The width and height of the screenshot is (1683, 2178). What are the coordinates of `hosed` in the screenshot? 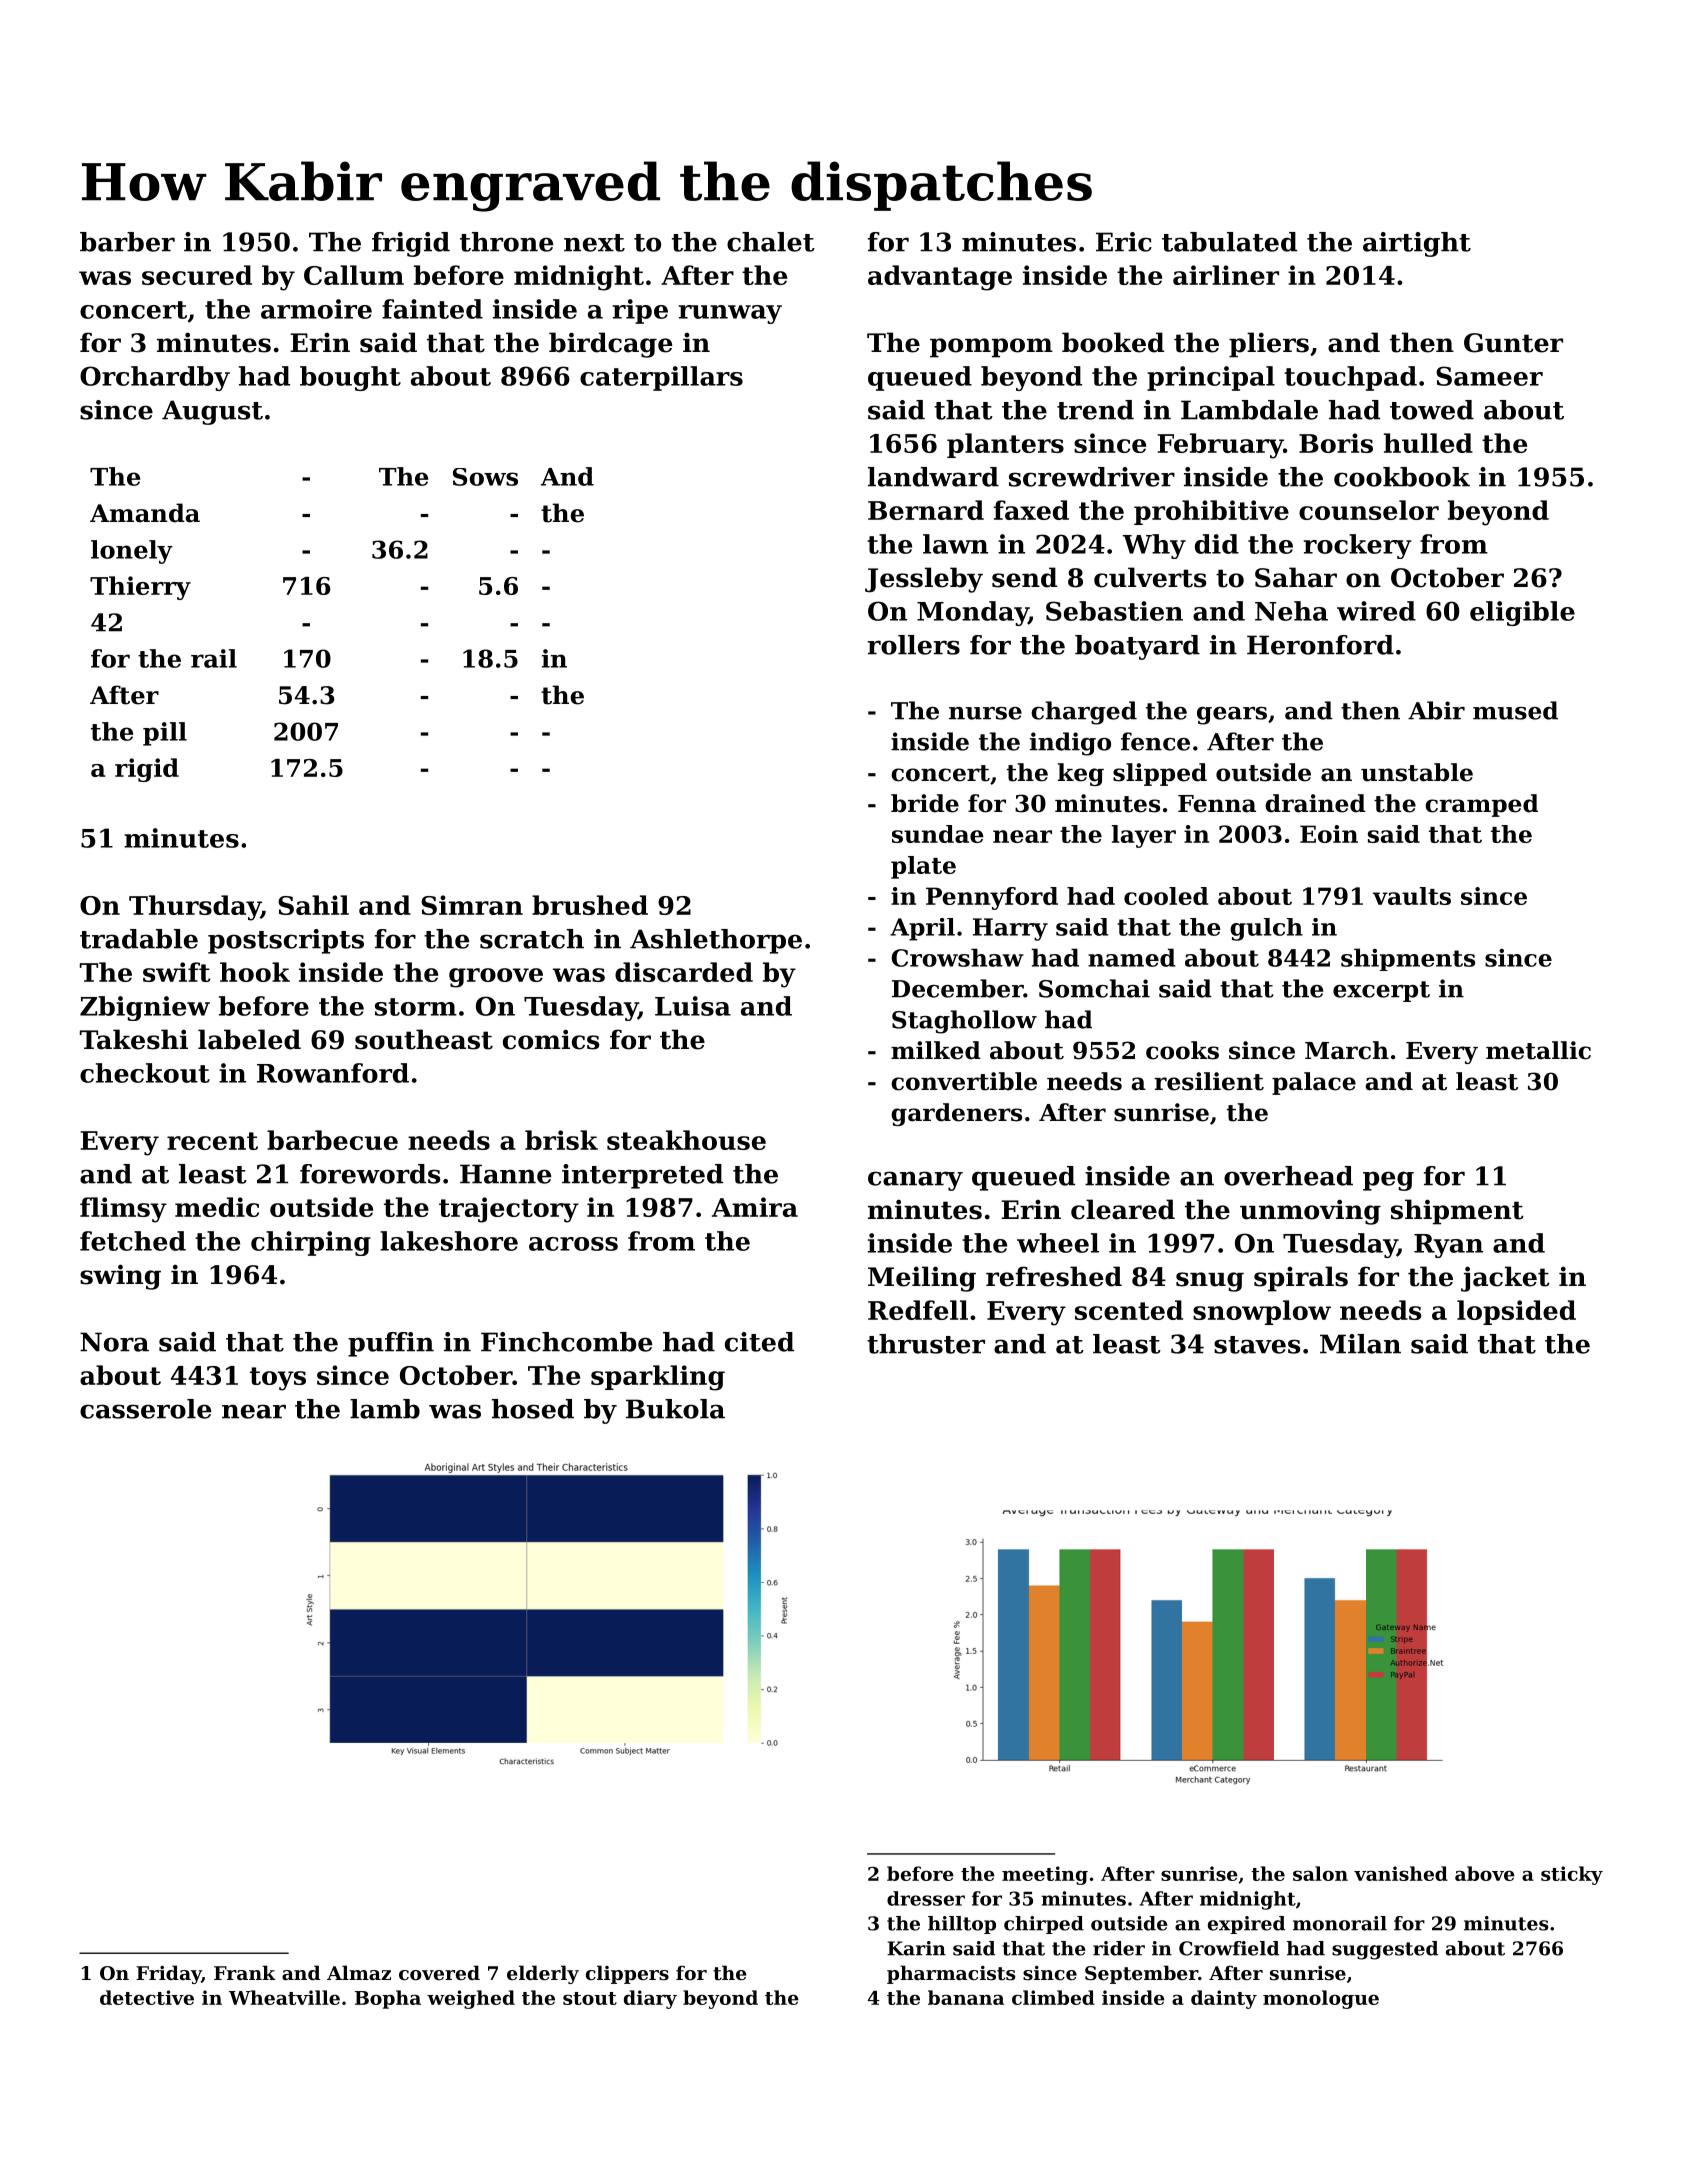 It's located at (533, 1409).
